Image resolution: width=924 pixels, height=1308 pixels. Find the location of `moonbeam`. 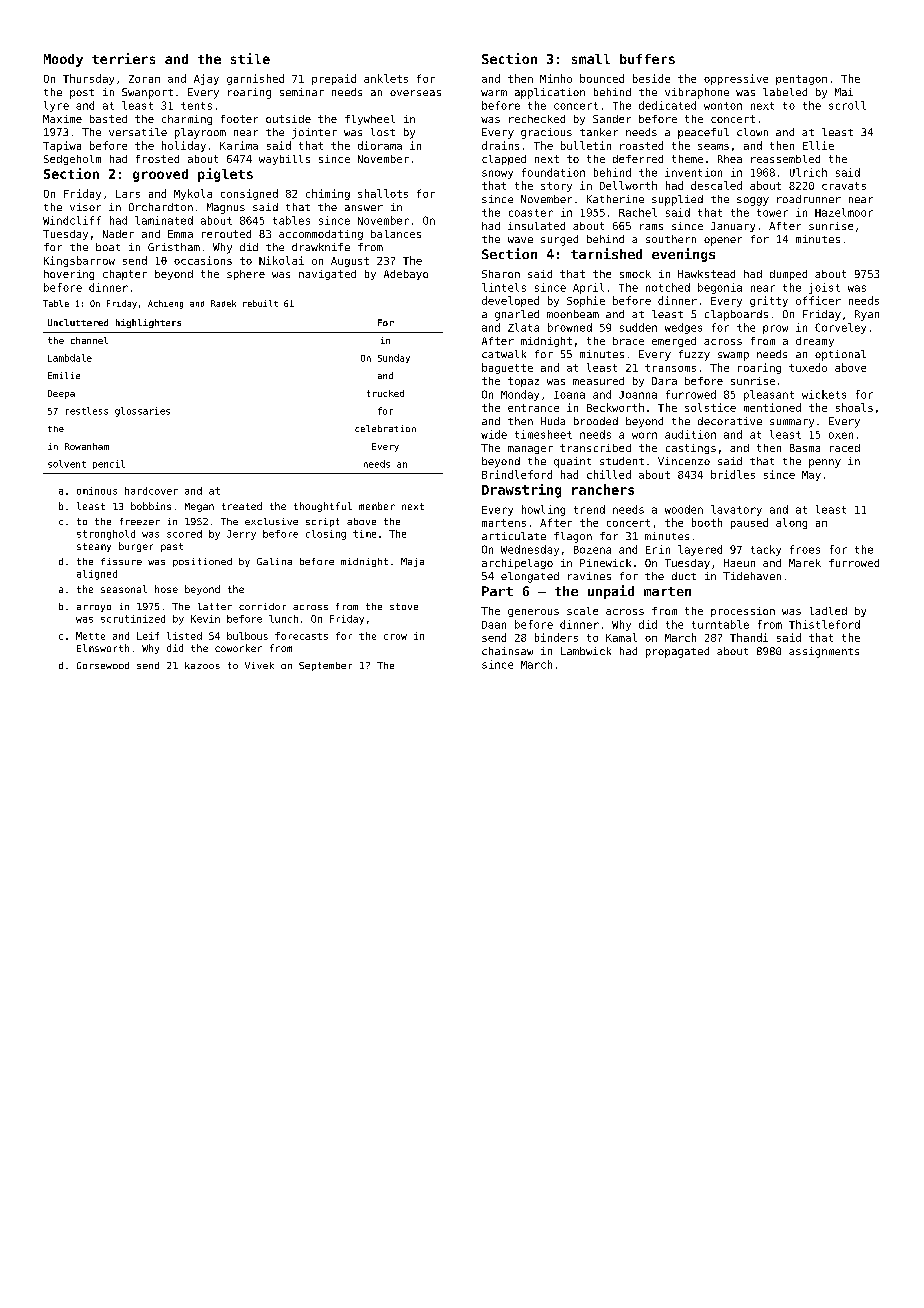

moonbeam is located at coordinates (573, 314).
